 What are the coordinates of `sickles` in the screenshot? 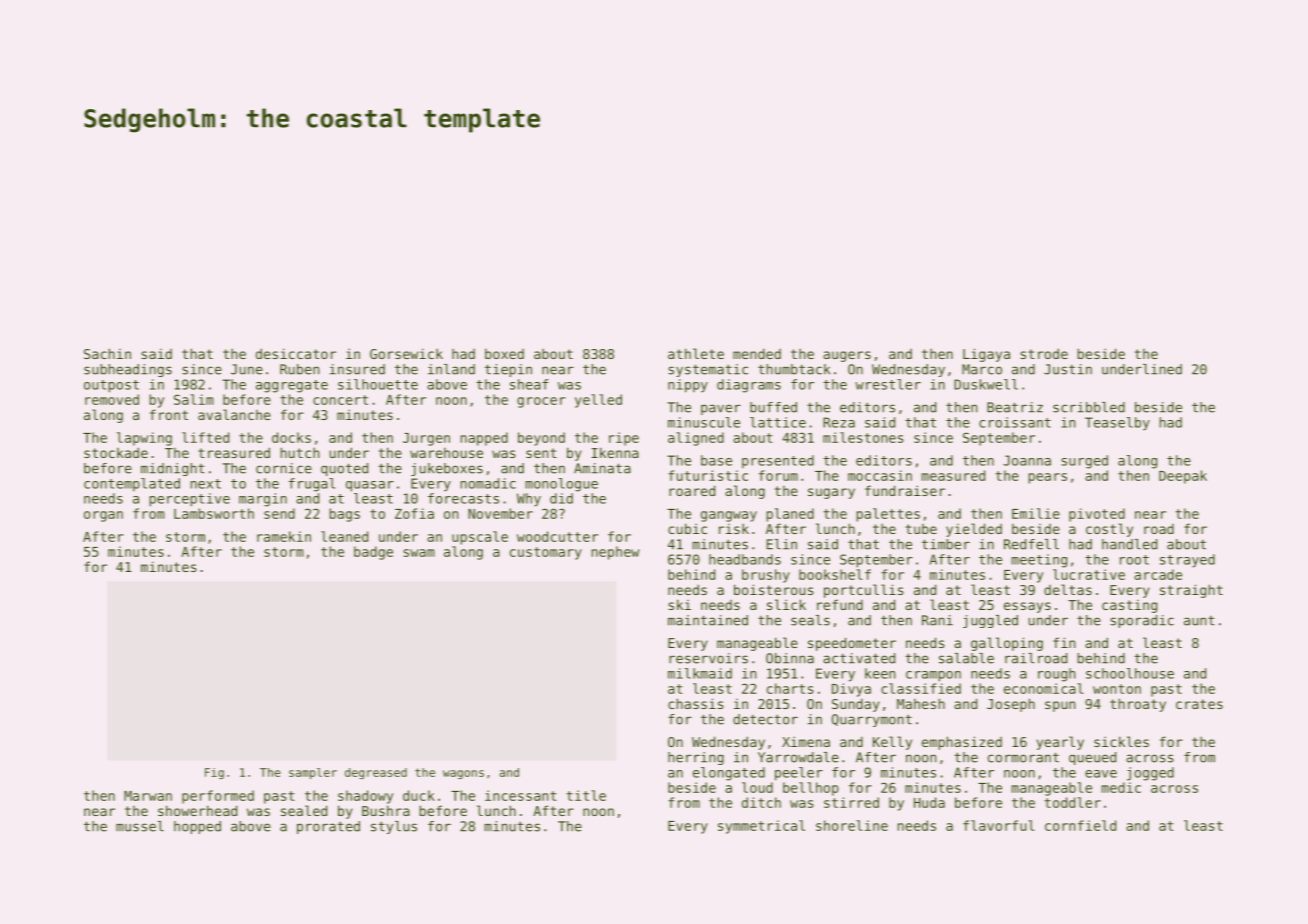 It's located at (1121, 741).
